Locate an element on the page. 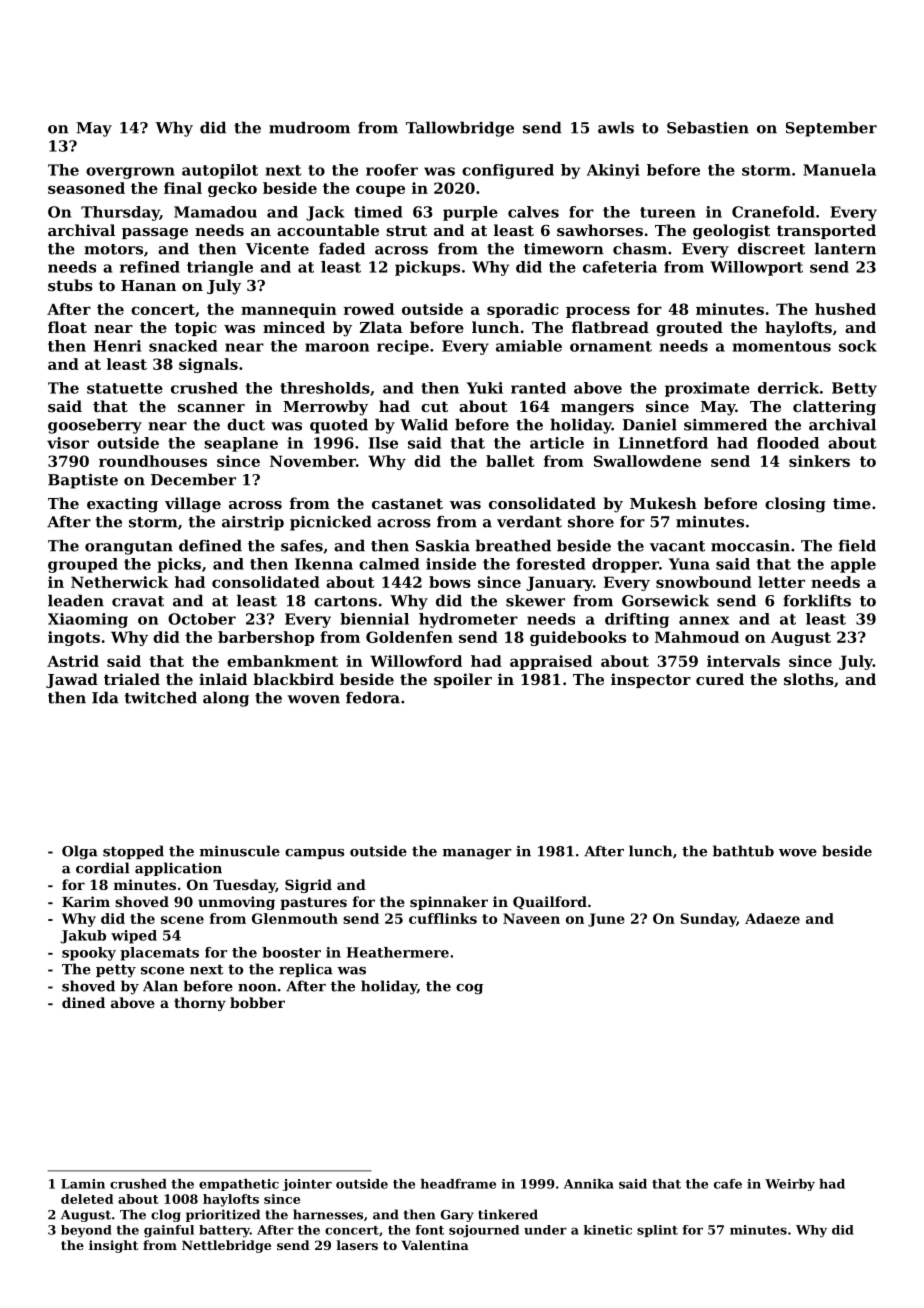 The image size is (924, 1308). awls is located at coordinates (616, 127).
